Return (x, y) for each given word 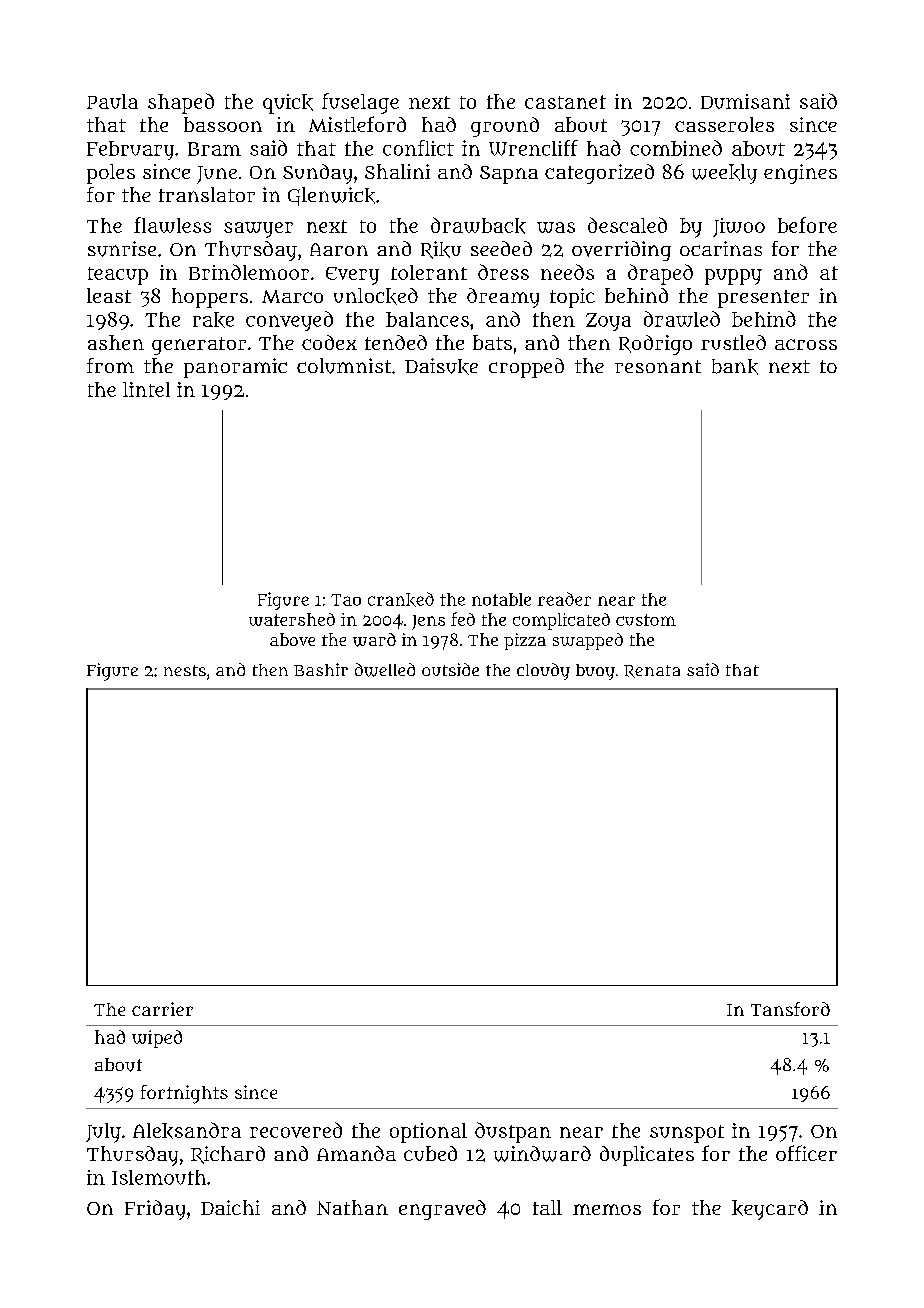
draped (660, 274)
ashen (116, 342)
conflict (418, 148)
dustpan (513, 1132)
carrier (162, 1009)
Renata (652, 671)
